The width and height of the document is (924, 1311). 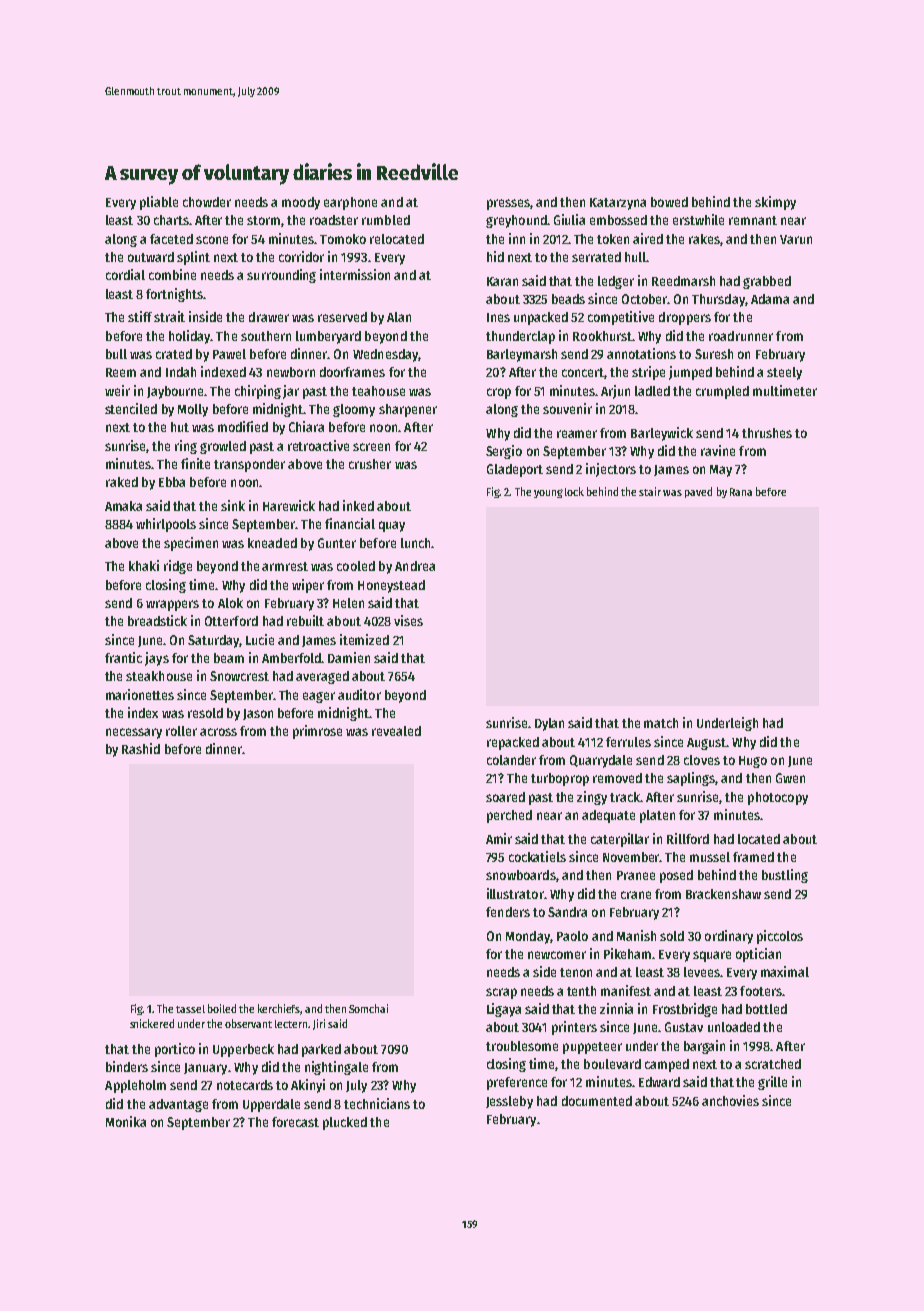 I want to click on earphone, so click(x=350, y=203).
